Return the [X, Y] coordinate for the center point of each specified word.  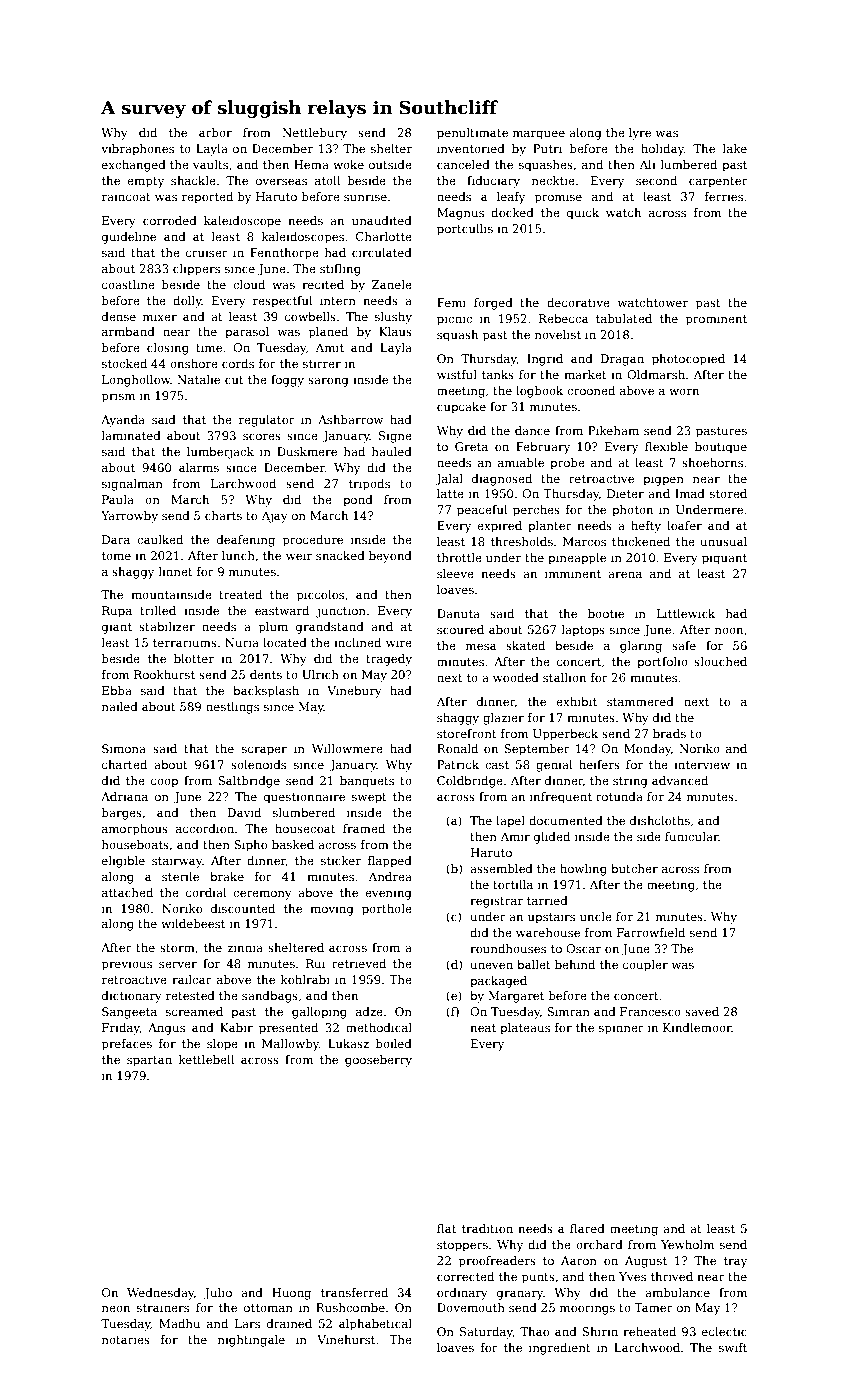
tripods [369, 485]
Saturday [486, 1333]
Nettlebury [314, 134]
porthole [387, 910]
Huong [291, 1294]
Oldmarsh [656, 374]
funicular [692, 836]
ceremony [262, 895]
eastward [282, 610]
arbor [215, 132]
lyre [640, 134]
